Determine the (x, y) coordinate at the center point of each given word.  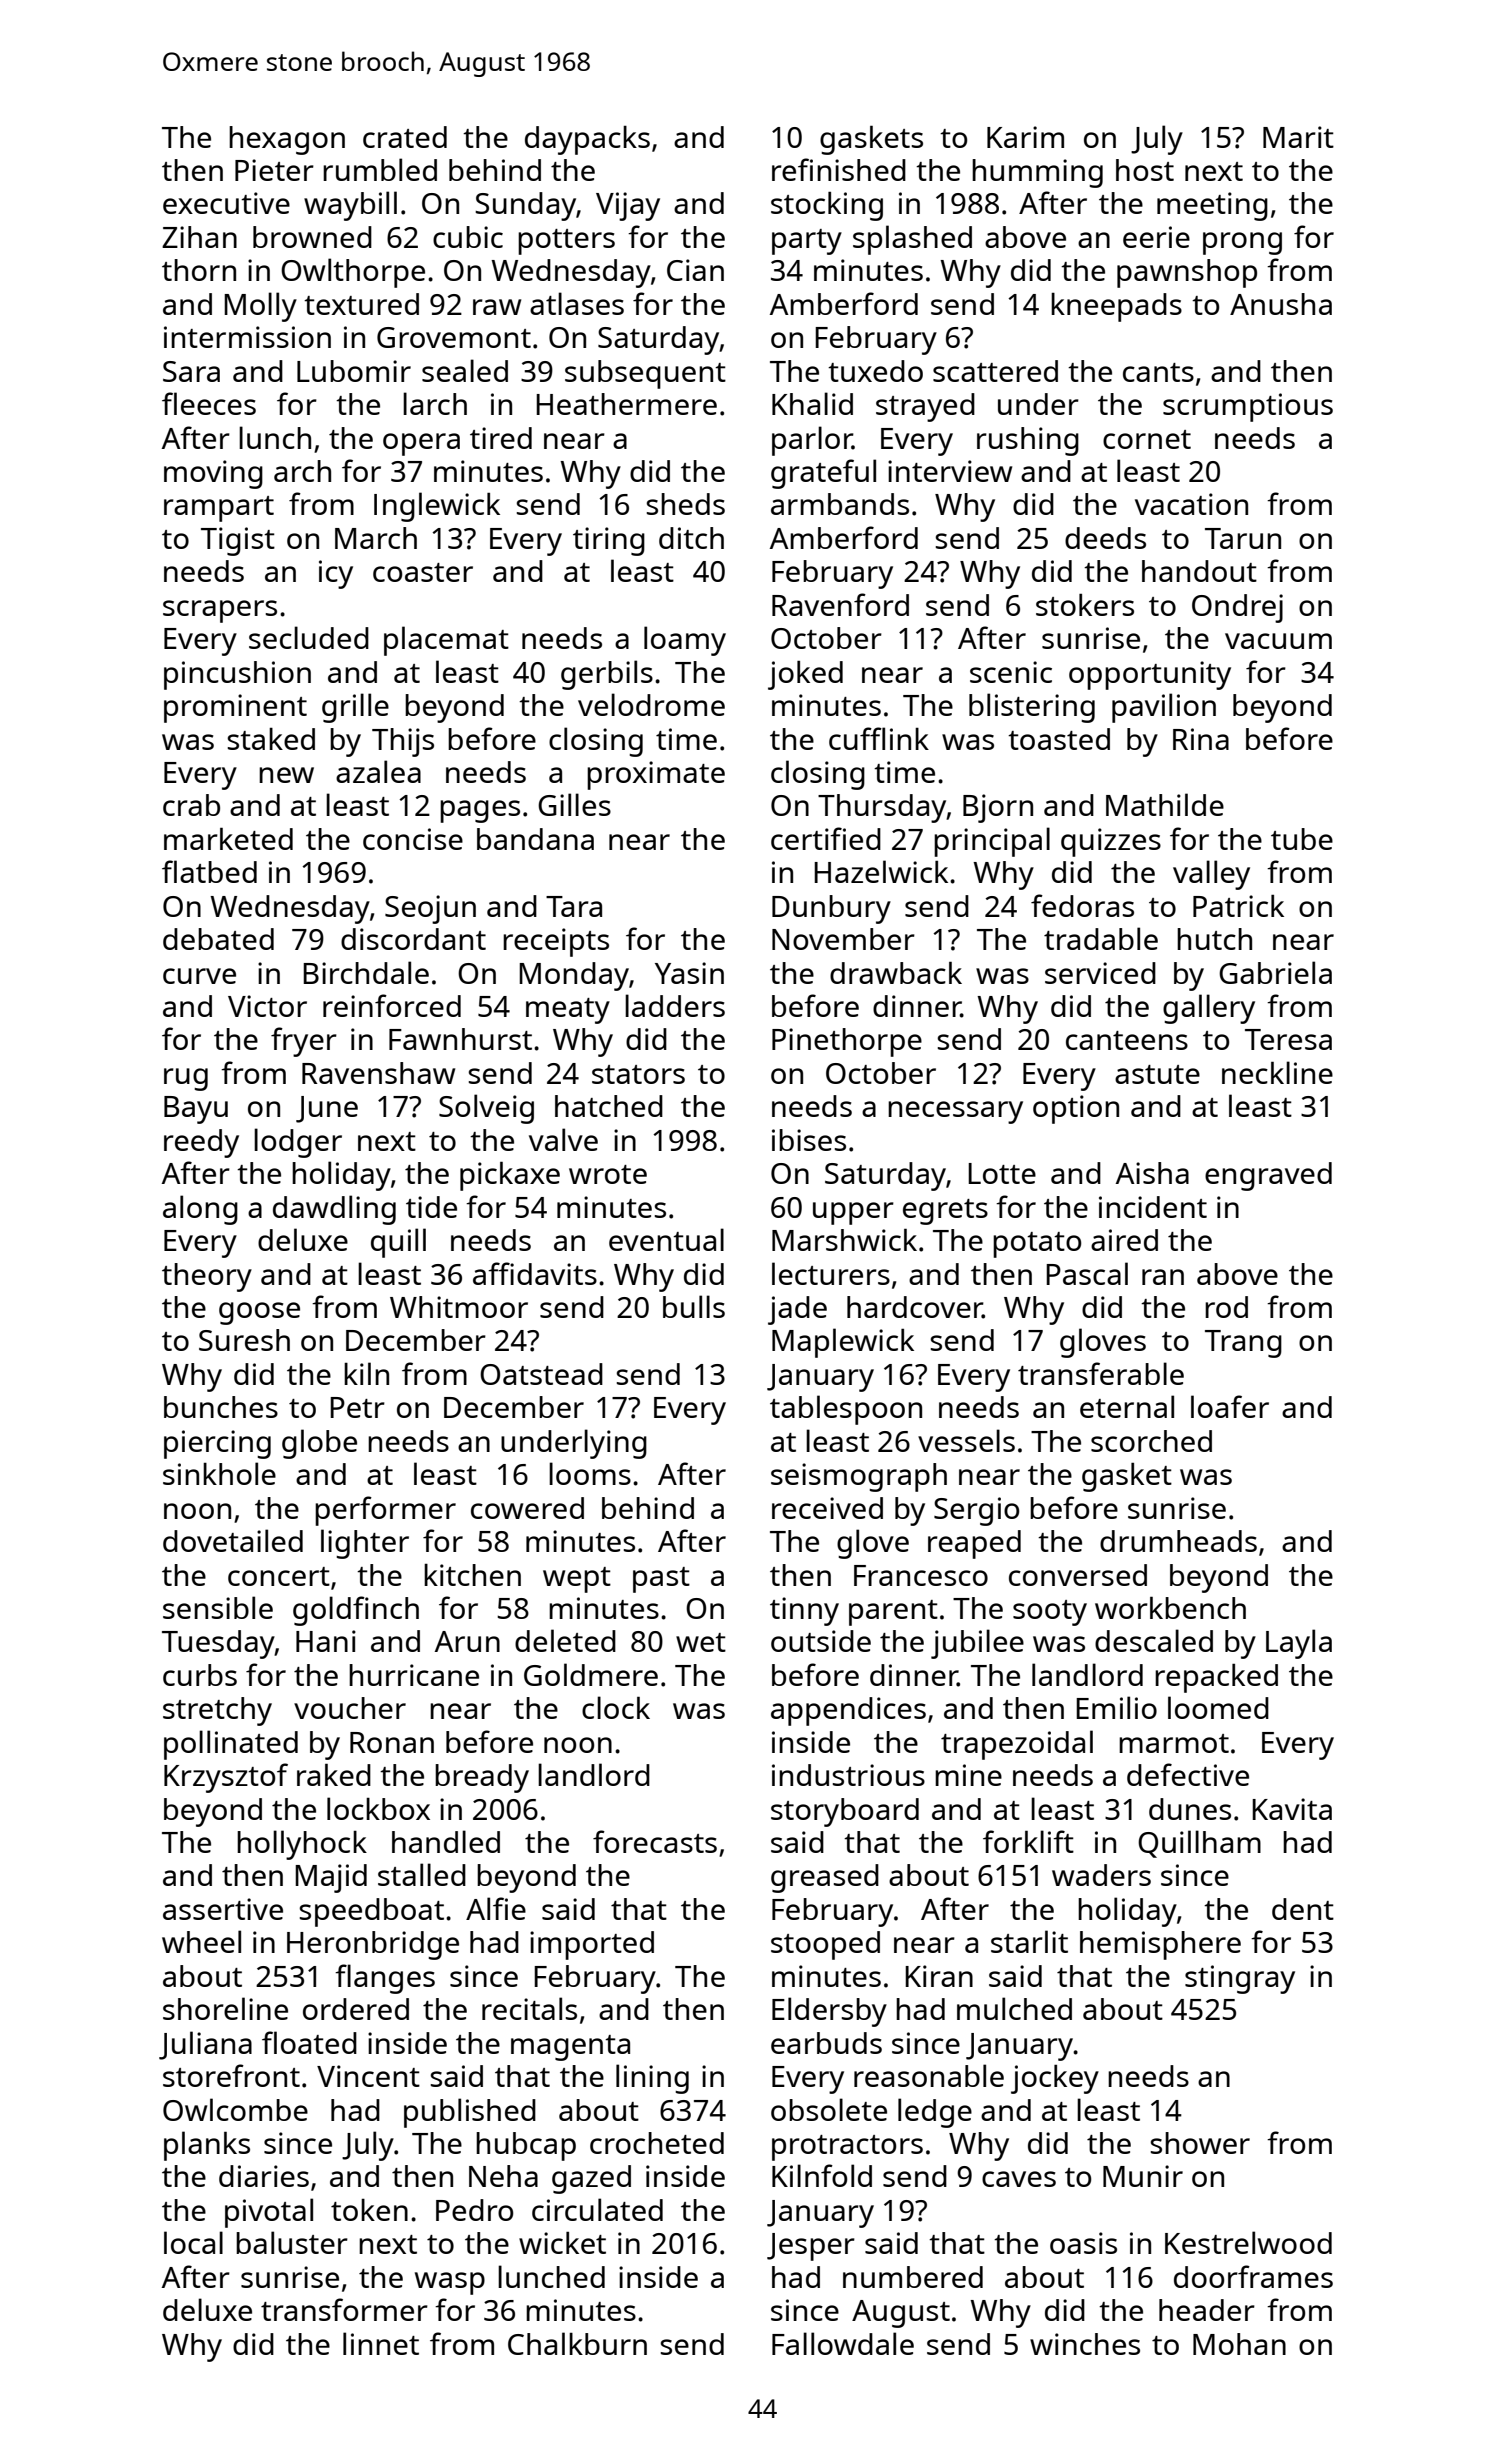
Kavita (1292, 1809)
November (843, 939)
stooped (825, 1945)
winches (1085, 2344)
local (193, 2242)
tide (431, 1207)
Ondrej (1237, 608)
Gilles (574, 804)
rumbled (380, 169)
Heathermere (626, 404)
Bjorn (998, 808)
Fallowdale (843, 2343)
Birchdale (366, 972)
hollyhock (302, 1845)
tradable (1101, 938)
